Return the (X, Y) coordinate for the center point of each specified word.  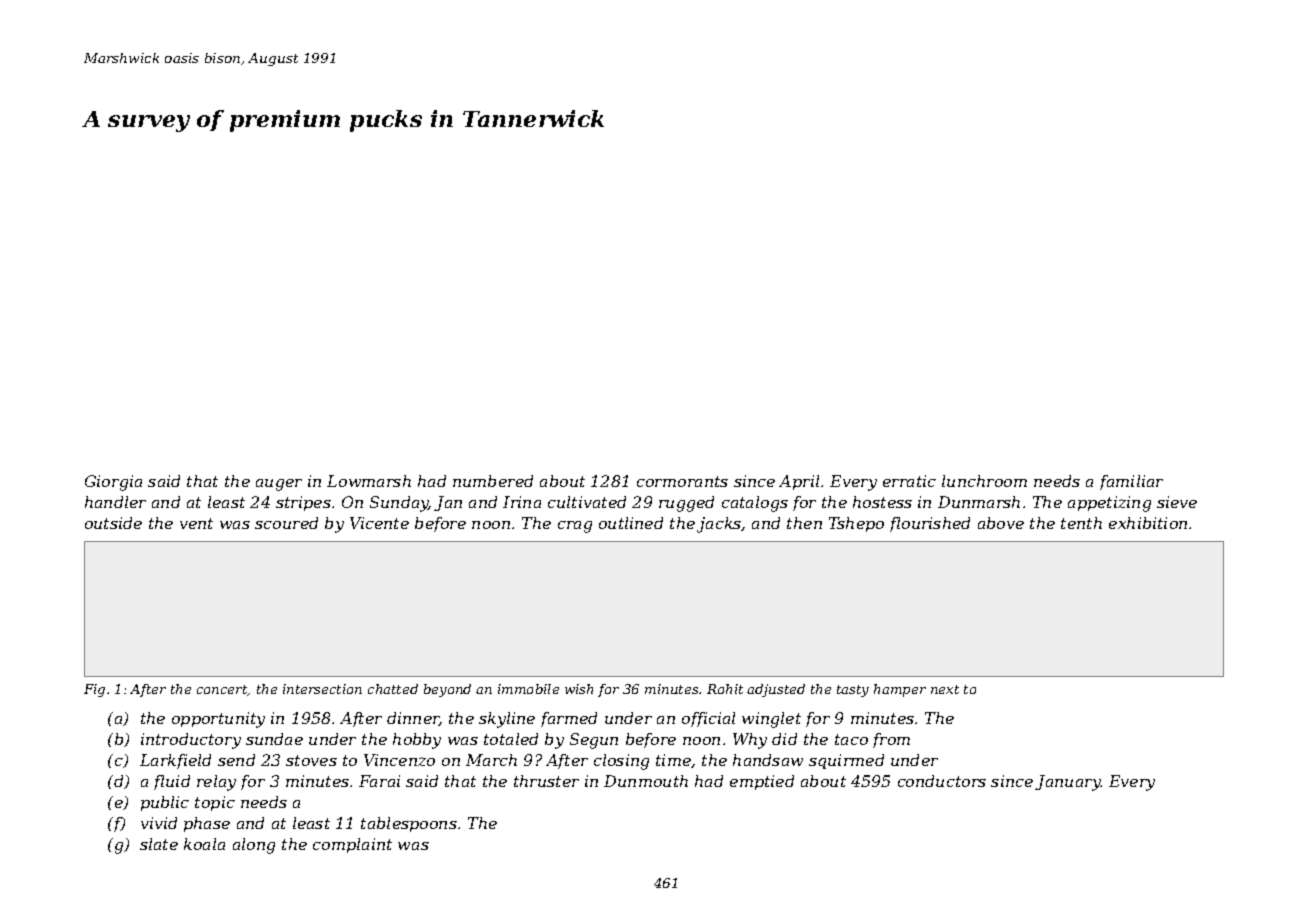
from (891, 740)
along (254, 846)
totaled (511, 739)
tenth (1081, 523)
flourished (930, 524)
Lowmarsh (369, 481)
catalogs (755, 504)
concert (222, 690)
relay (216, 783)
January (1068, 783)
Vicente (379, 523)
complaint (352, 845)
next (945, 689)
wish (579, 689)
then (804, 523)
